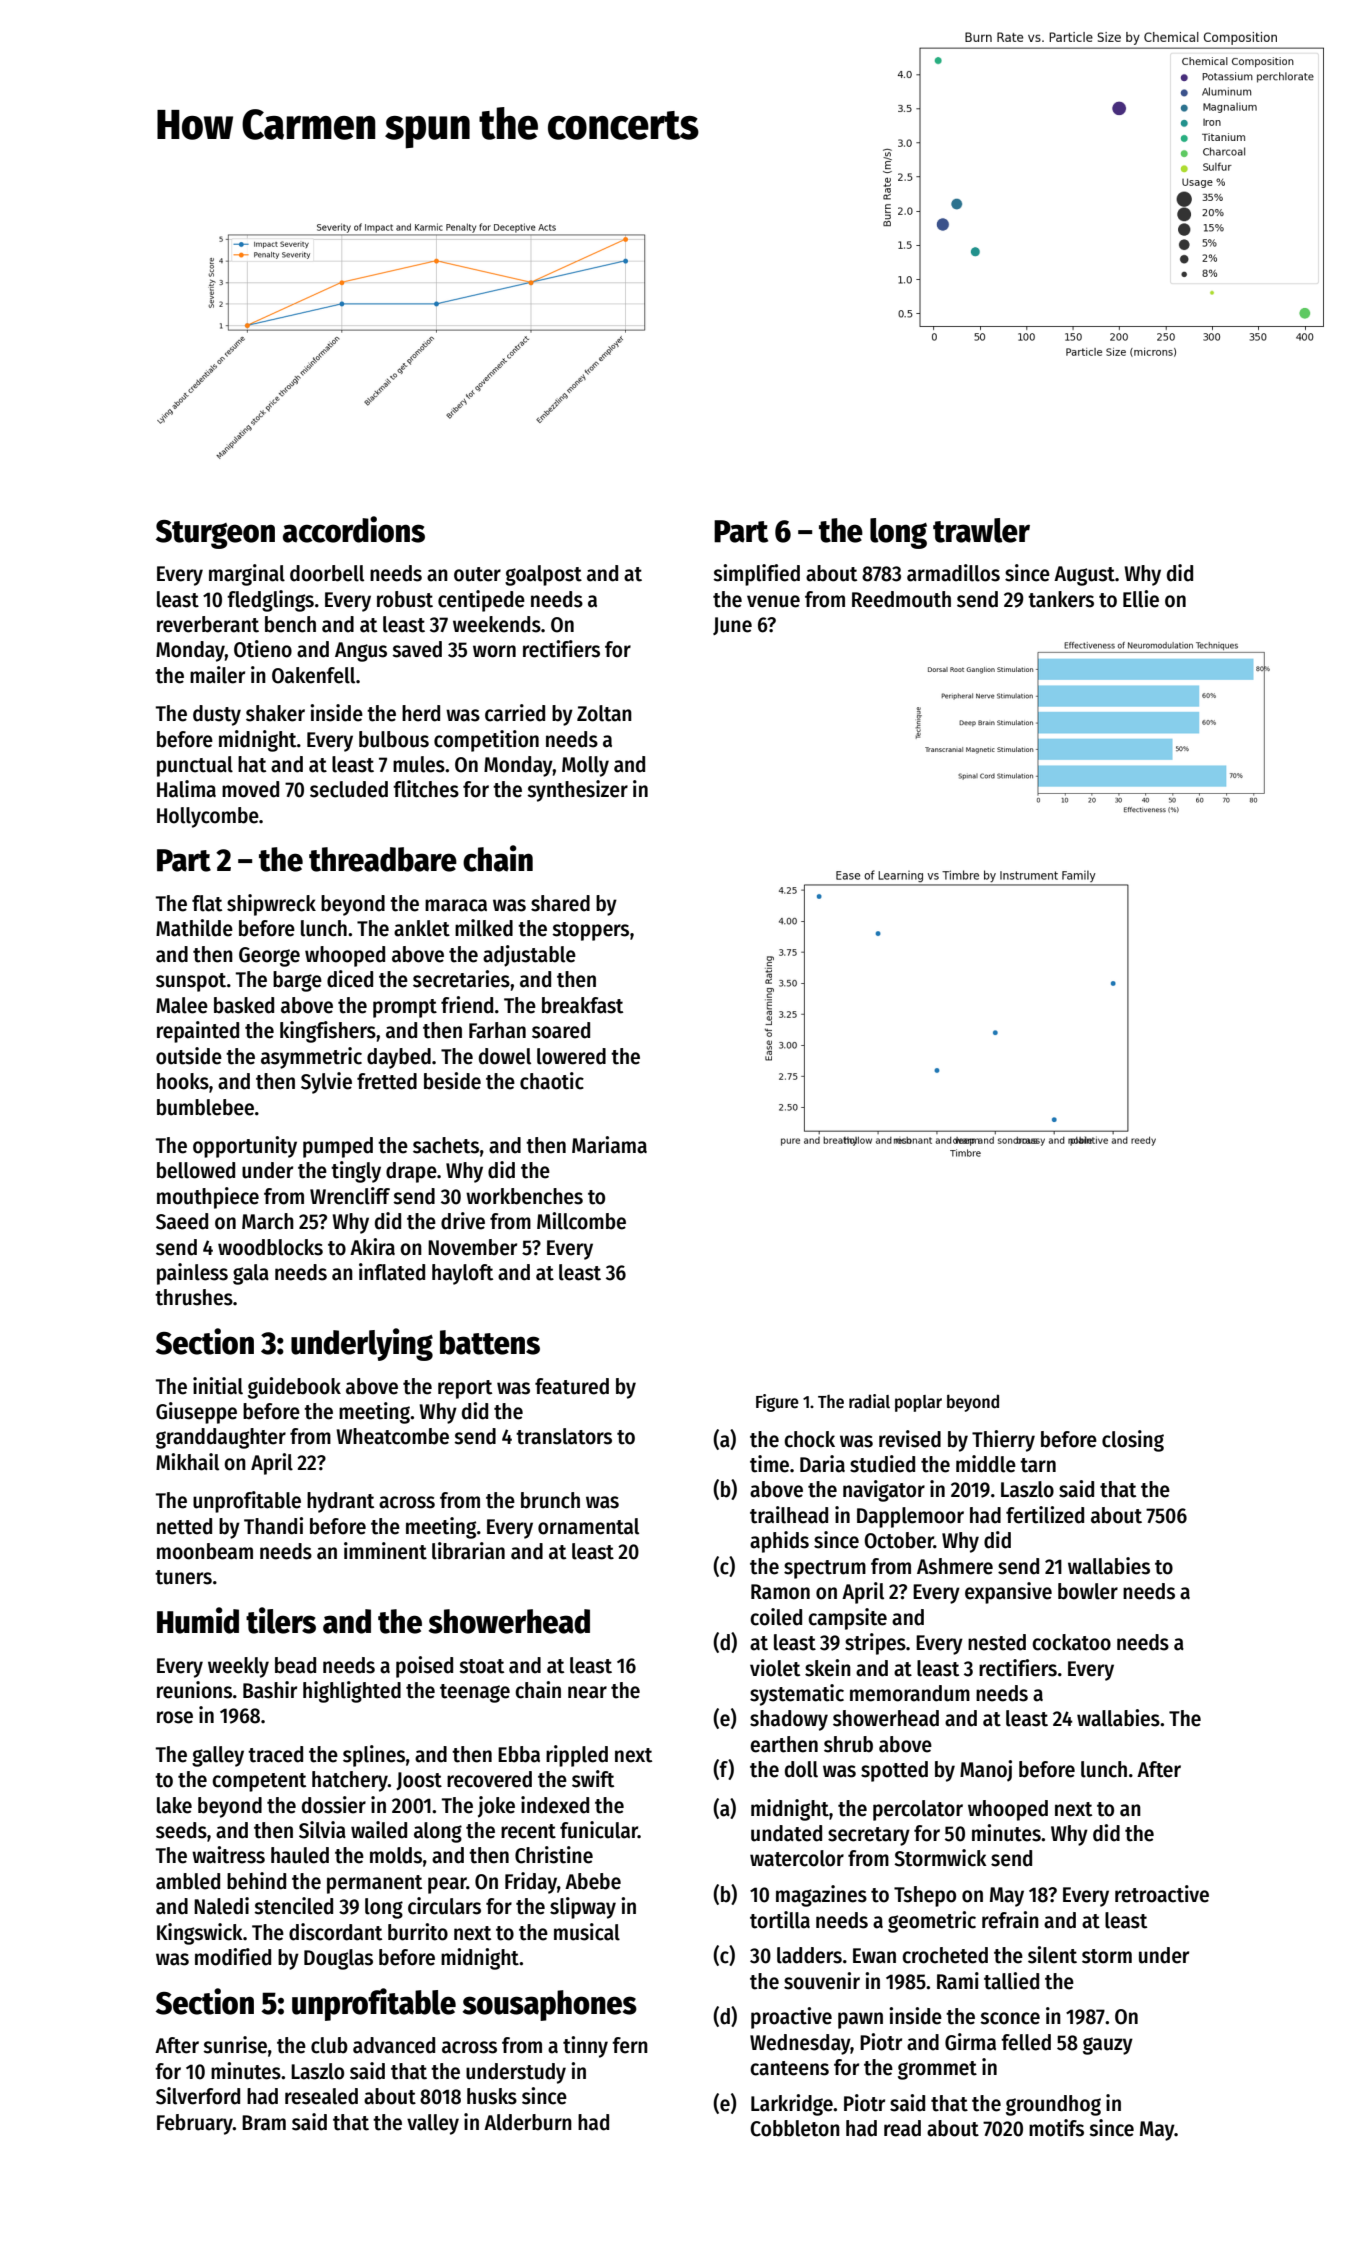 The height and width of the image is (2250, 1366). What do you see at coordinates (543, 575) in the image?
I see `goalpost` at bounding box center [543, 575].
